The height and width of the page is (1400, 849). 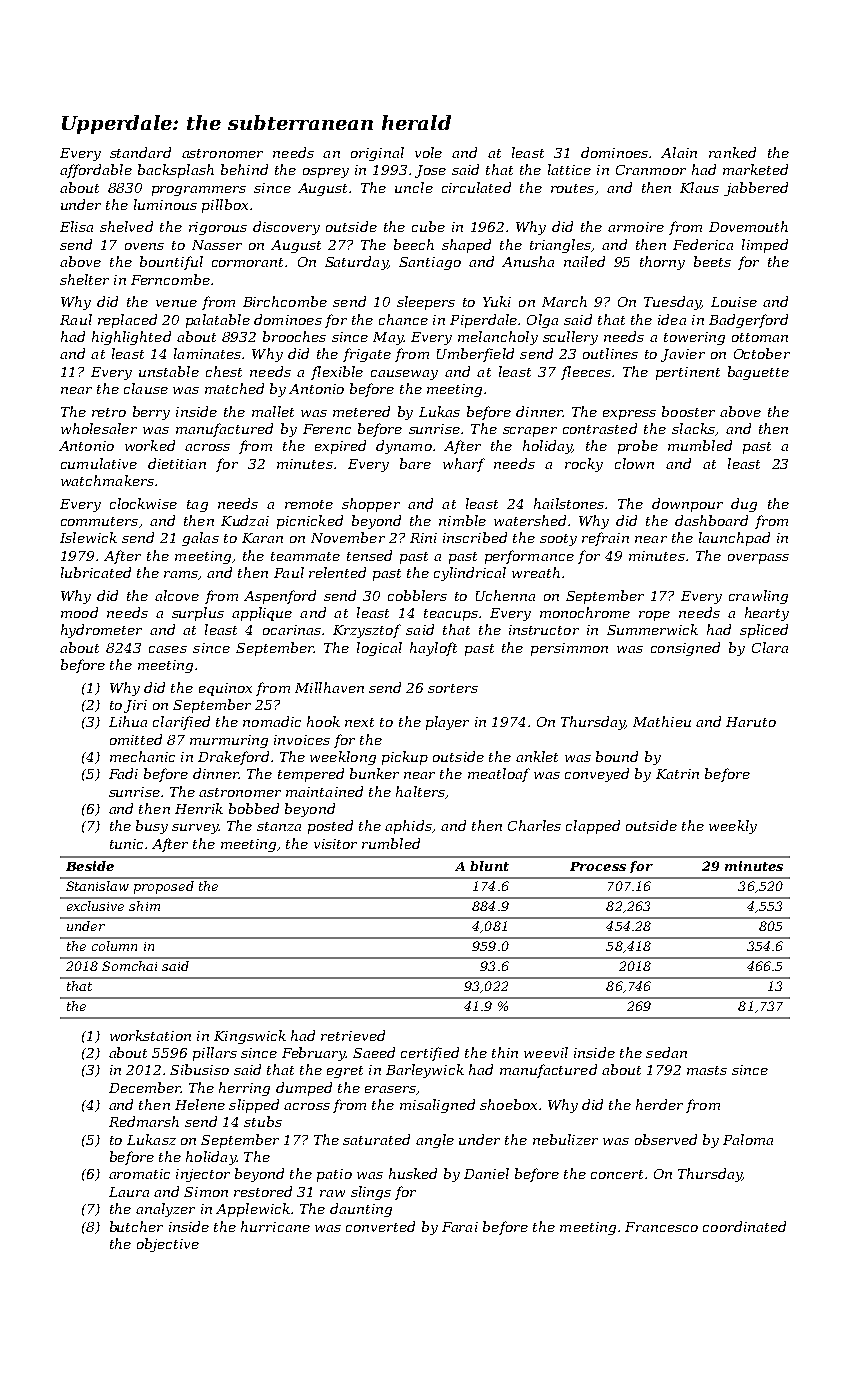 I want to click on clapped, so click(x=593, y=827).
